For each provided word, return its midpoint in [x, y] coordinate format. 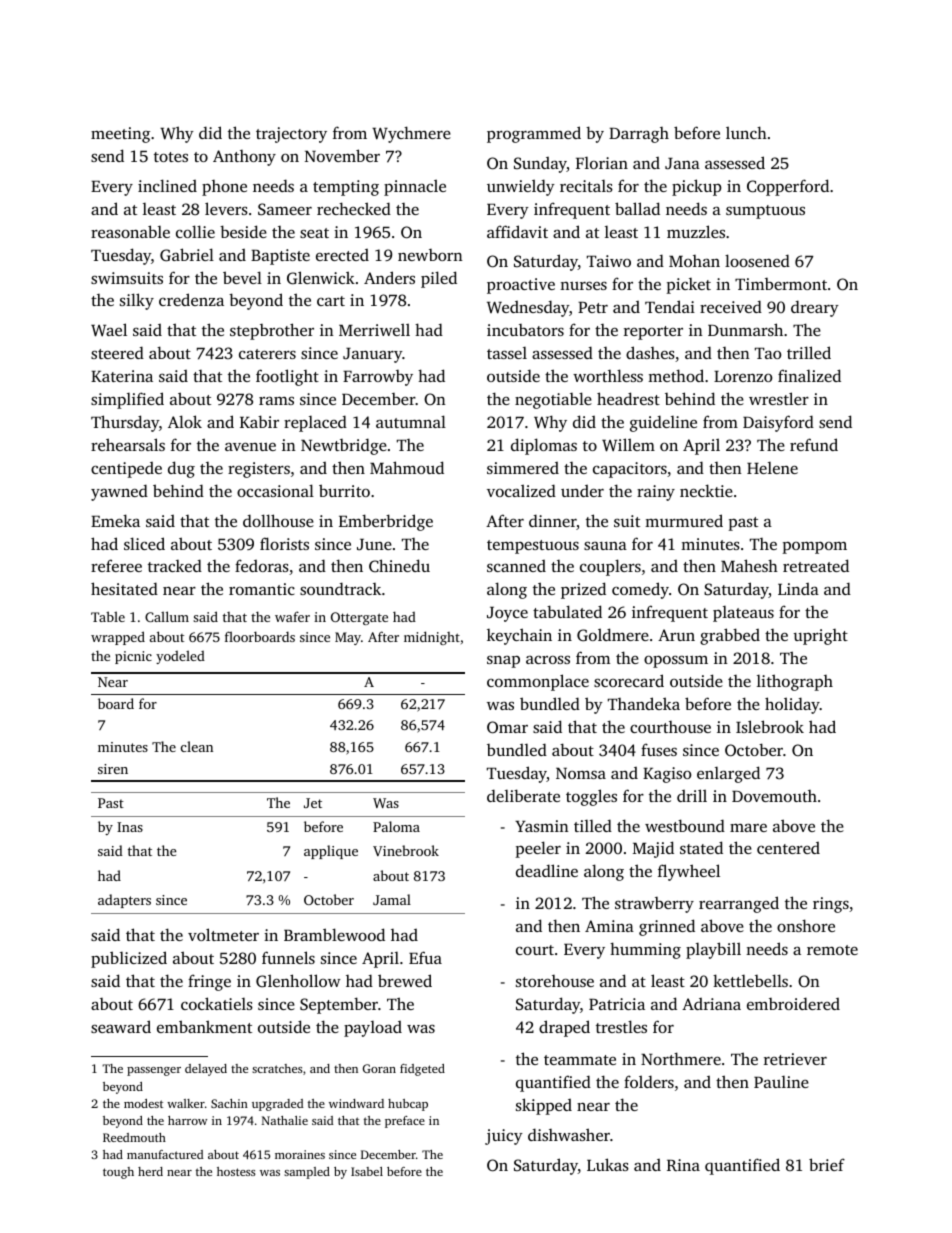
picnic [133, 657]
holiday [792, 705]
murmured [684, 520]
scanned [516, 566]
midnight [432, 638]
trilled [809, 352]
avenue [250, 447]
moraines [300, 1154]
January [372, 355]
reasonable [130, 231]
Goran [379, 1068]
